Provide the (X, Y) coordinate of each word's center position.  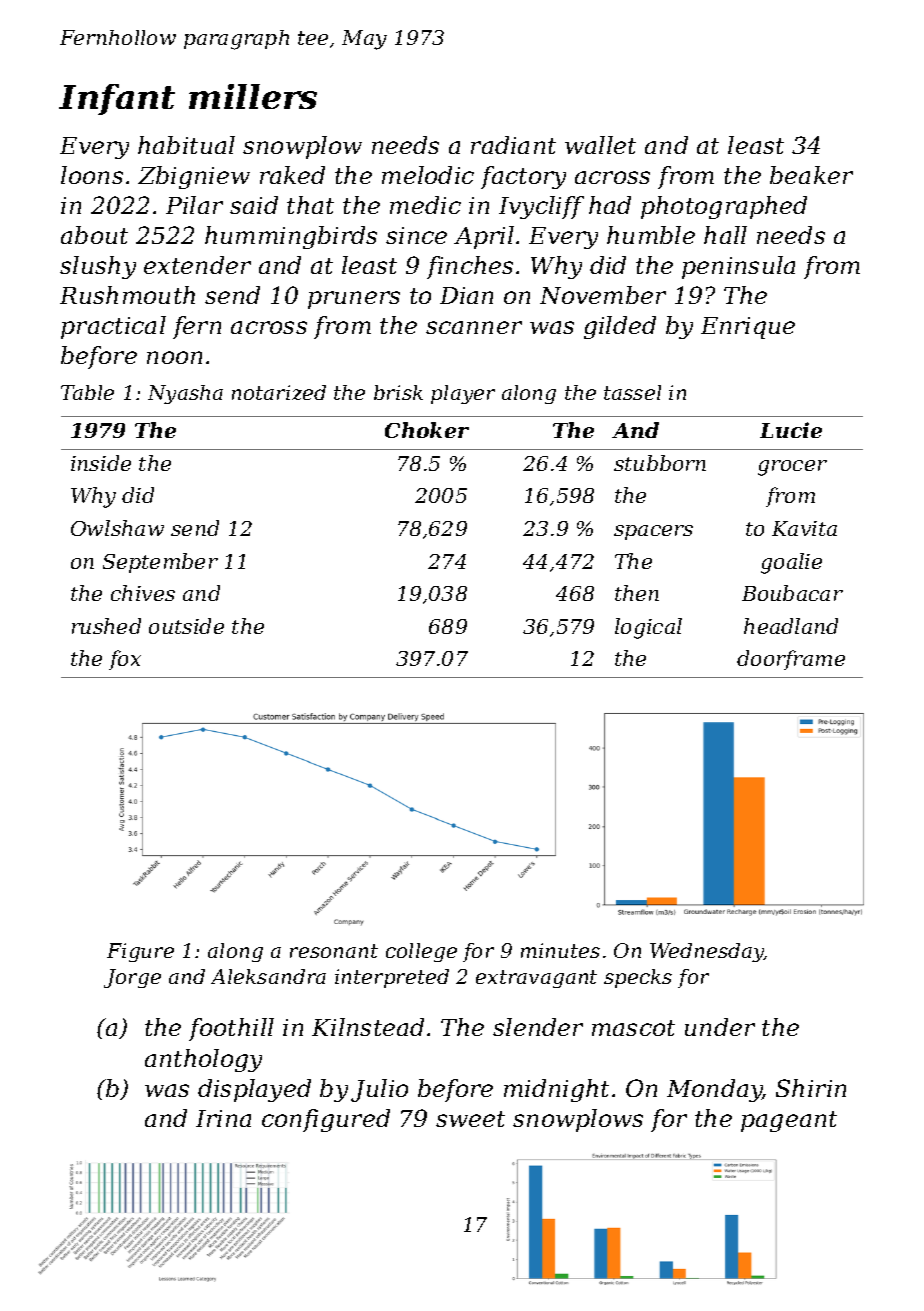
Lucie (791, 430)
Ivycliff (541, 207)
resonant (334, 951)
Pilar (194, 205)
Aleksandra (268, 976)
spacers (653, 532)
